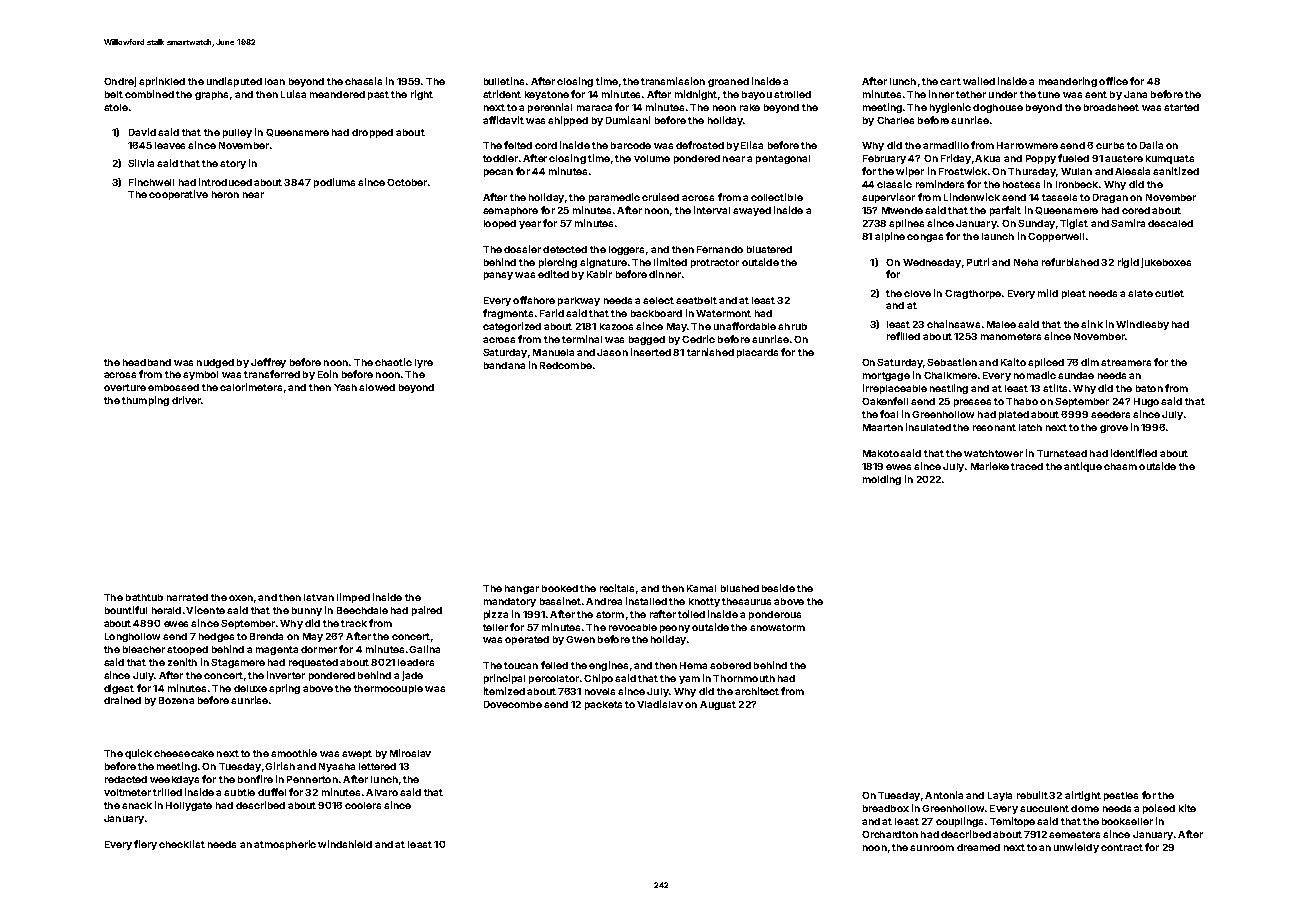  I want to click on chasm, so click(1120, 466).
